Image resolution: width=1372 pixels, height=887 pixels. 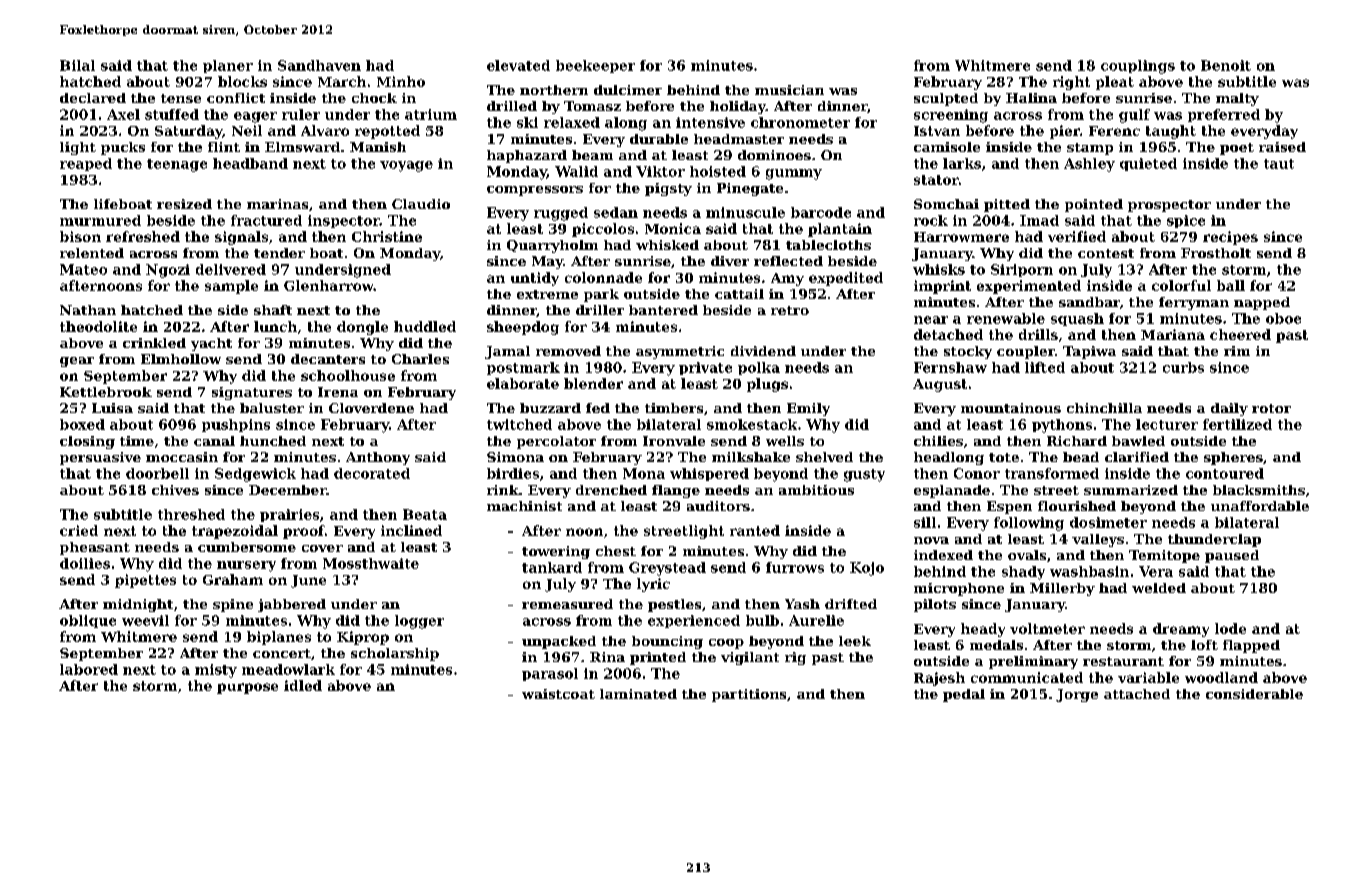 What do you see at coordinates (247, 688) in the screenshot?
I see `purpose` at bounding box center [247, 688].
